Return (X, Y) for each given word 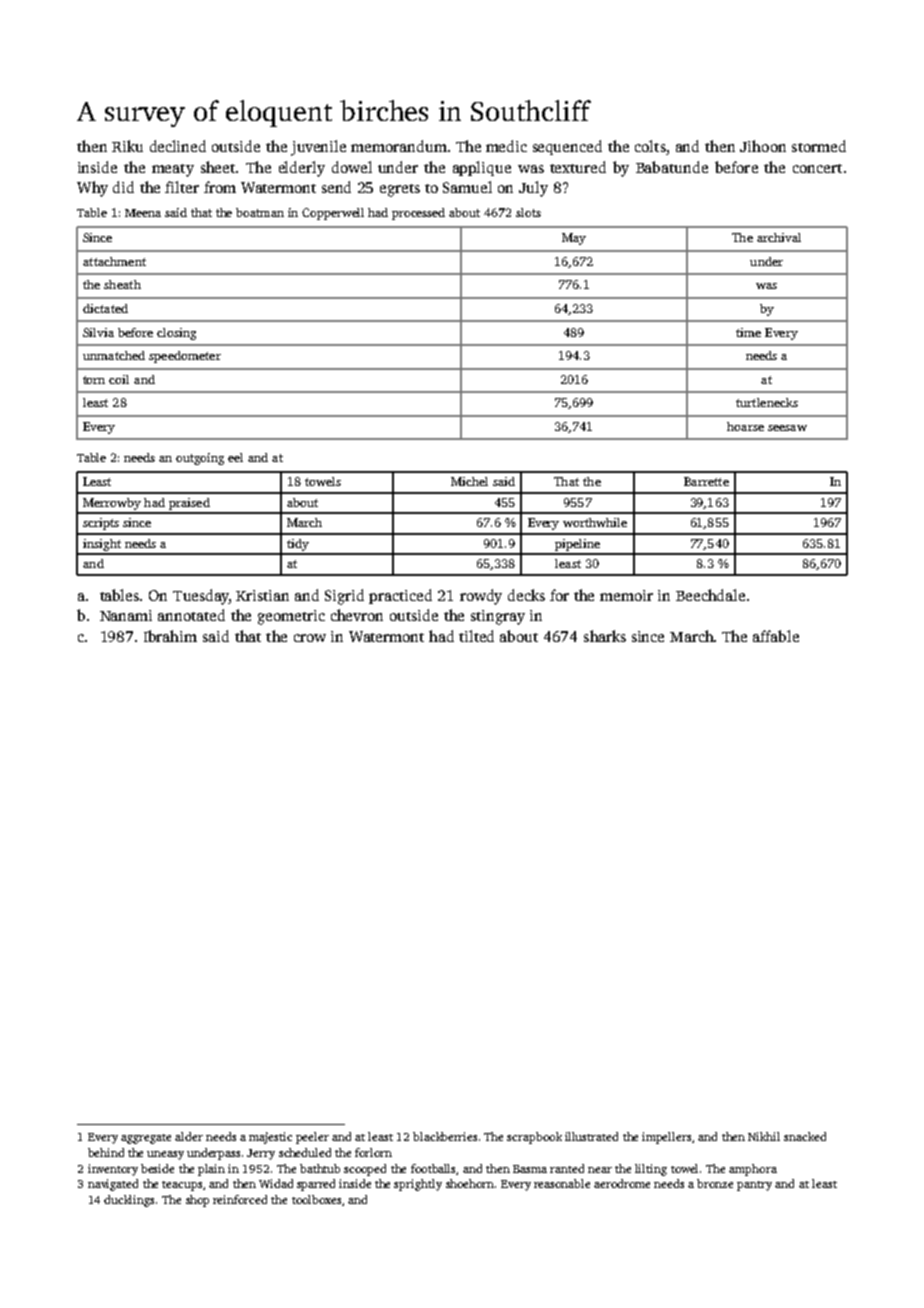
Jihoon (763, 146)
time (748, 332)
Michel (469, 481)
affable (776, 636)
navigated (113, 1185)
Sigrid (344, 597)
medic (506, 146)
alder (189, 1136)
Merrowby (112, 504)
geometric (291, 617)
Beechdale (710, 595)
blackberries (445, 1136)
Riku (127, 146)
